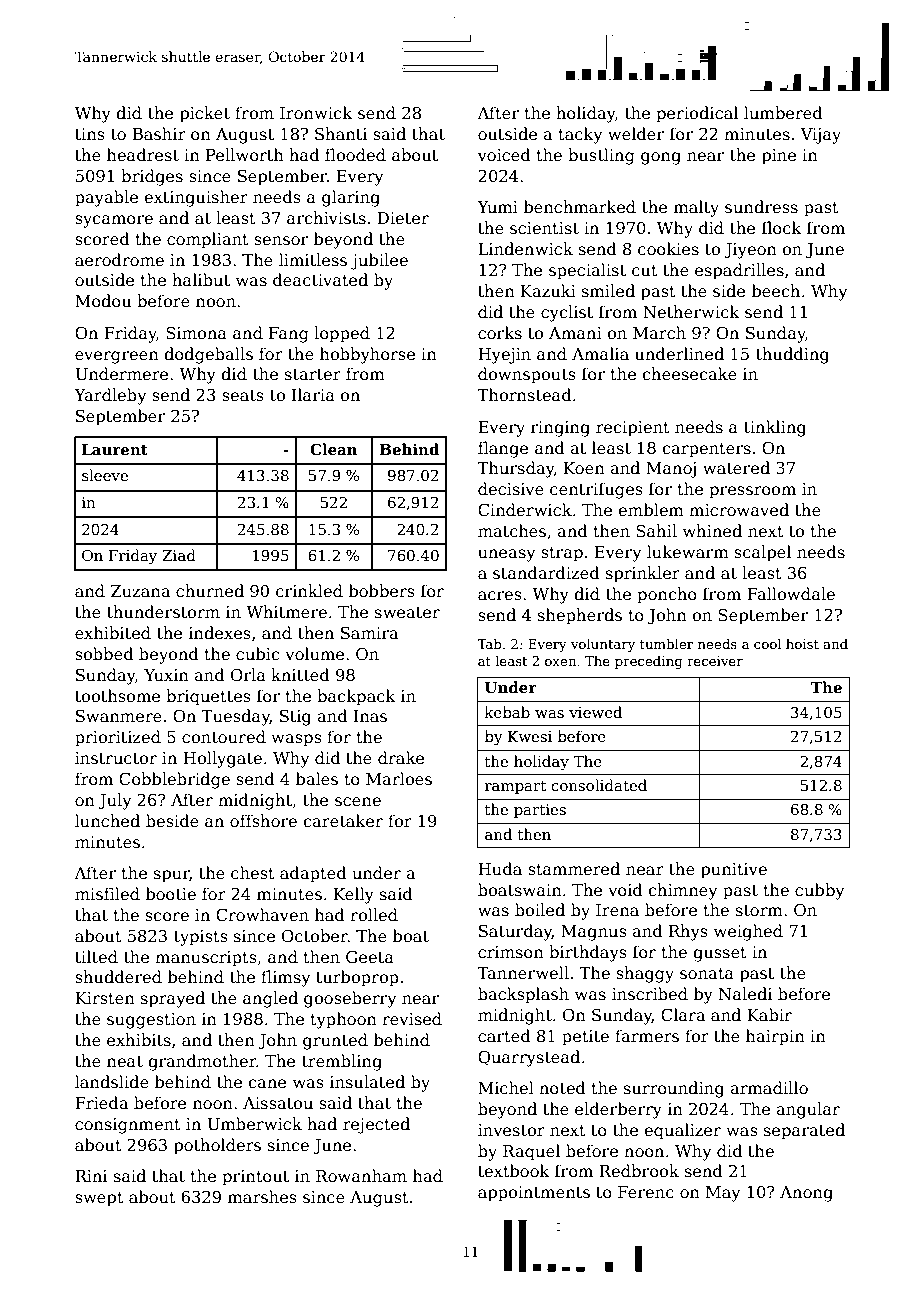 The width and height of the screenshot is (924, 1308). I want to click on instructor, so click(116, 758).
